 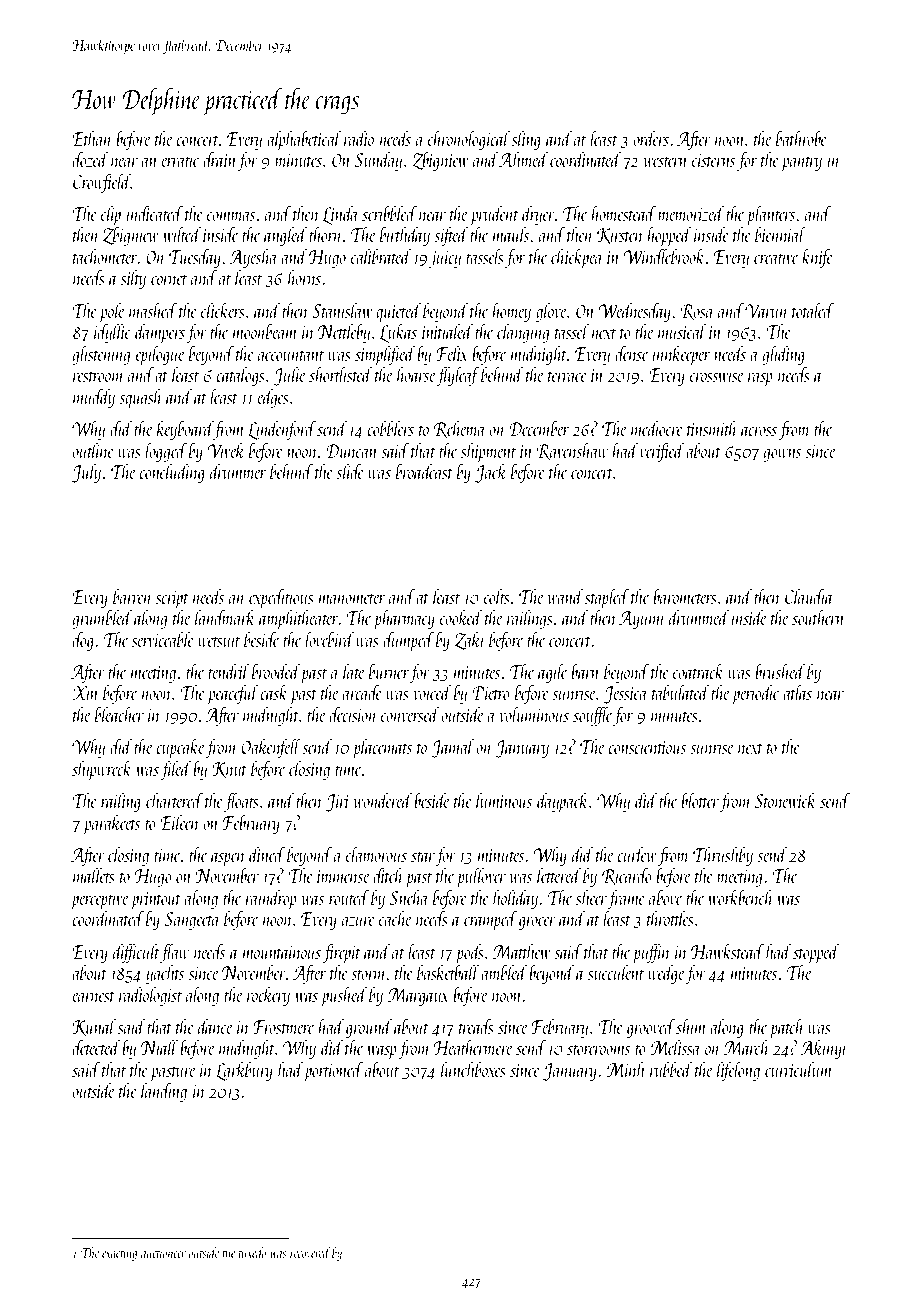 What do you see at coordinates (119, 1254) in the image?
I see `exacting` at bounding box center [119, 1254].
